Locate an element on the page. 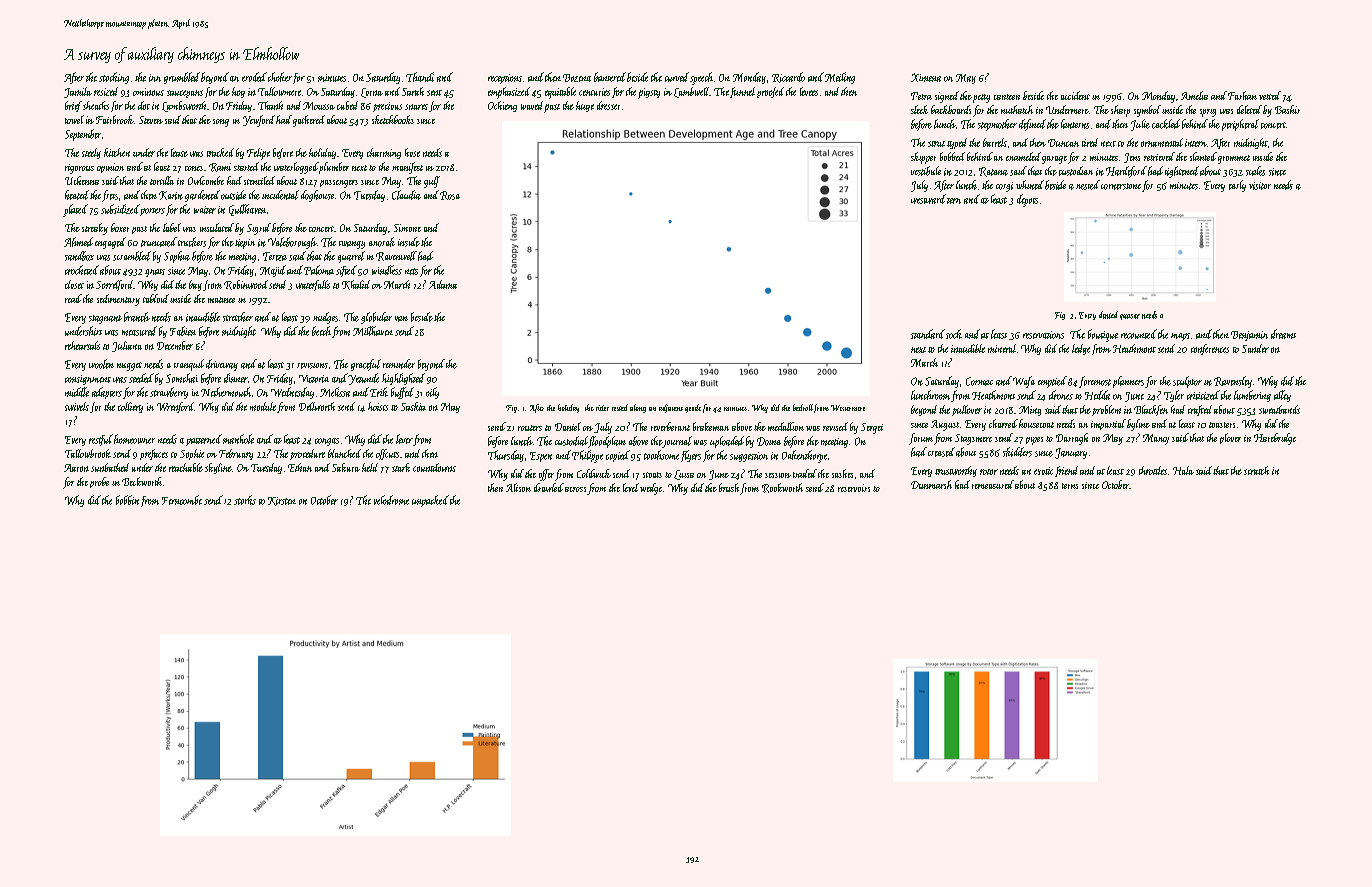 Image resolution: width=1372 pixels, height=887 pixels. depots is located at coordinates (1027, 200).
